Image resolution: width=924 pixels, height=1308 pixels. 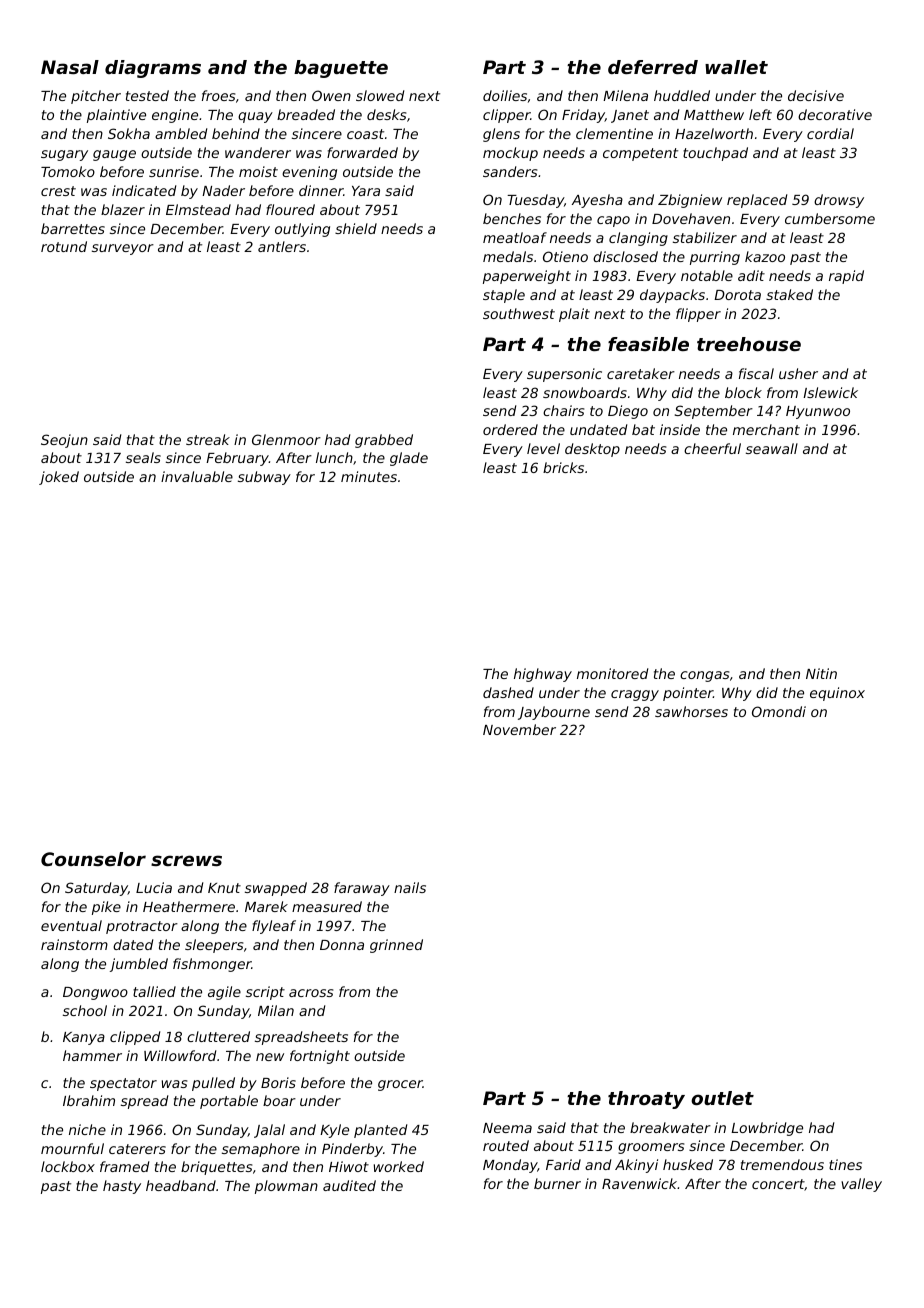 I want to click on decorative, so click(x=835, y=114).
